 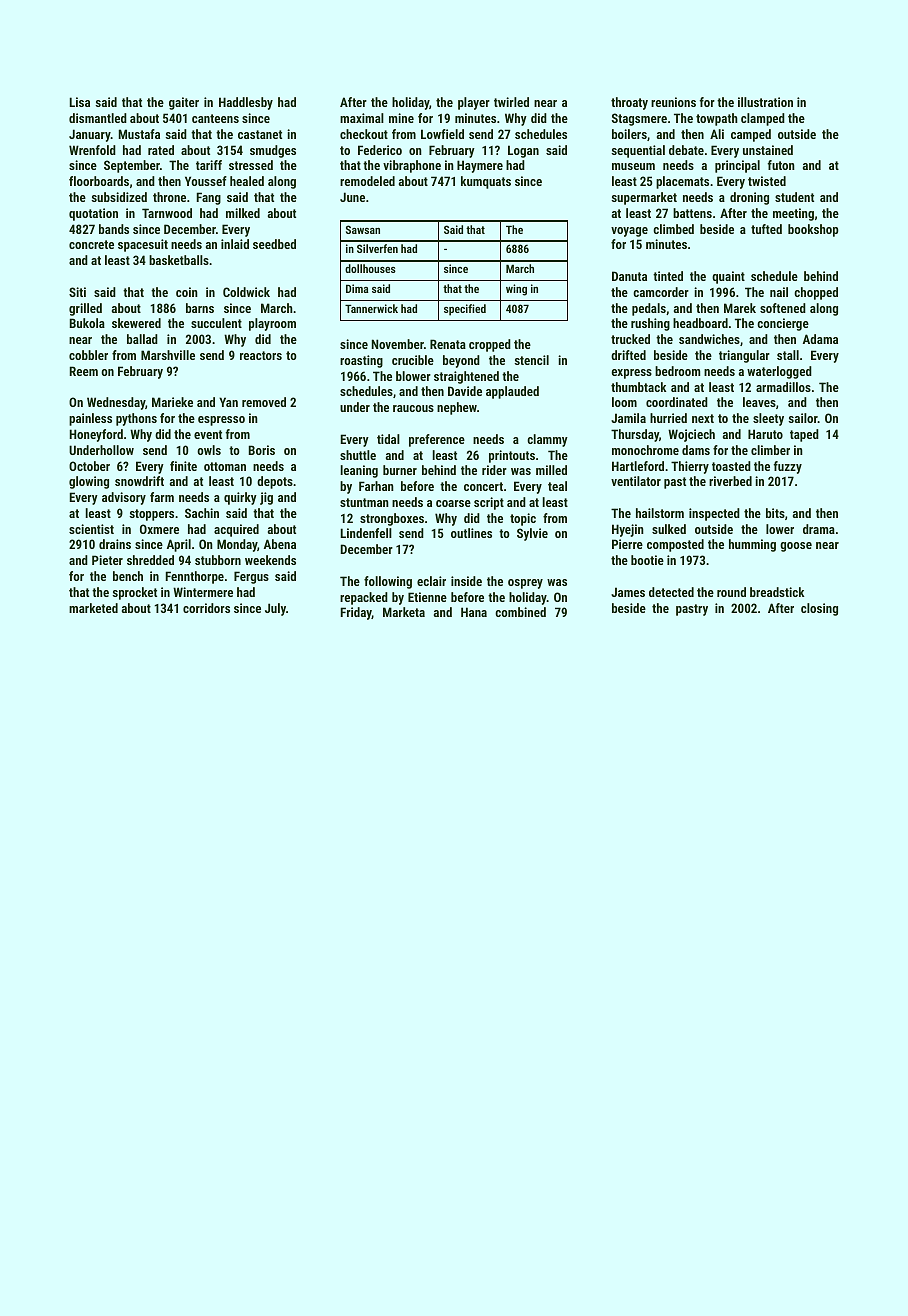 What do you see at coordinates (752, 545) in the image?
I see `humming` at bounding box center [752, 545].
